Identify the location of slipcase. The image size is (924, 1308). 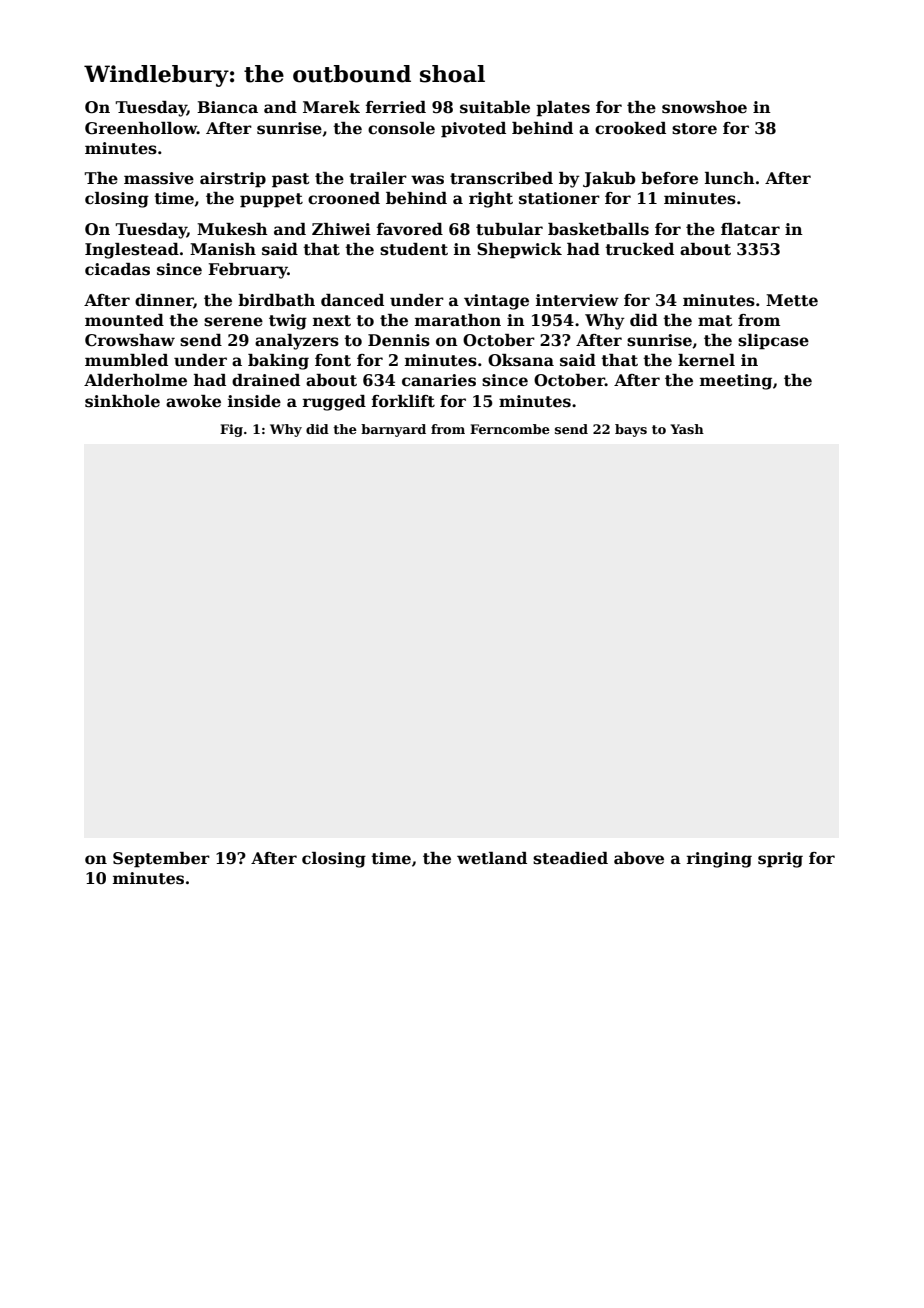
(773, 342).
